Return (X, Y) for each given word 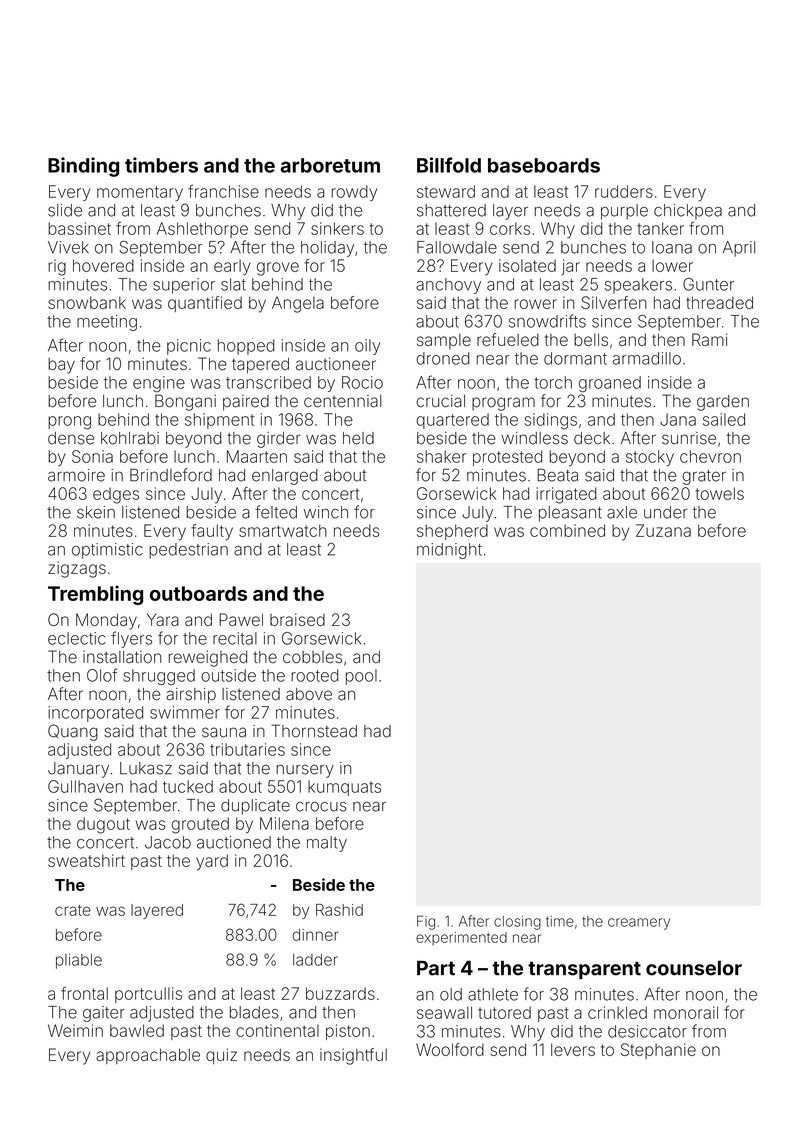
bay (61, 366)
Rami (709, 339)
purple (624, 212)
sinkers (337, 228)
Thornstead (314, 731)
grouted (200, 825)
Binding (83, 167)
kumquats (344, 788)
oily (367, 347)
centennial (342, 401)
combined (567, 530)
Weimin (75, 1030)
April (739, 249)
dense (71, 438)
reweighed (208, 659)
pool (361, 677)
